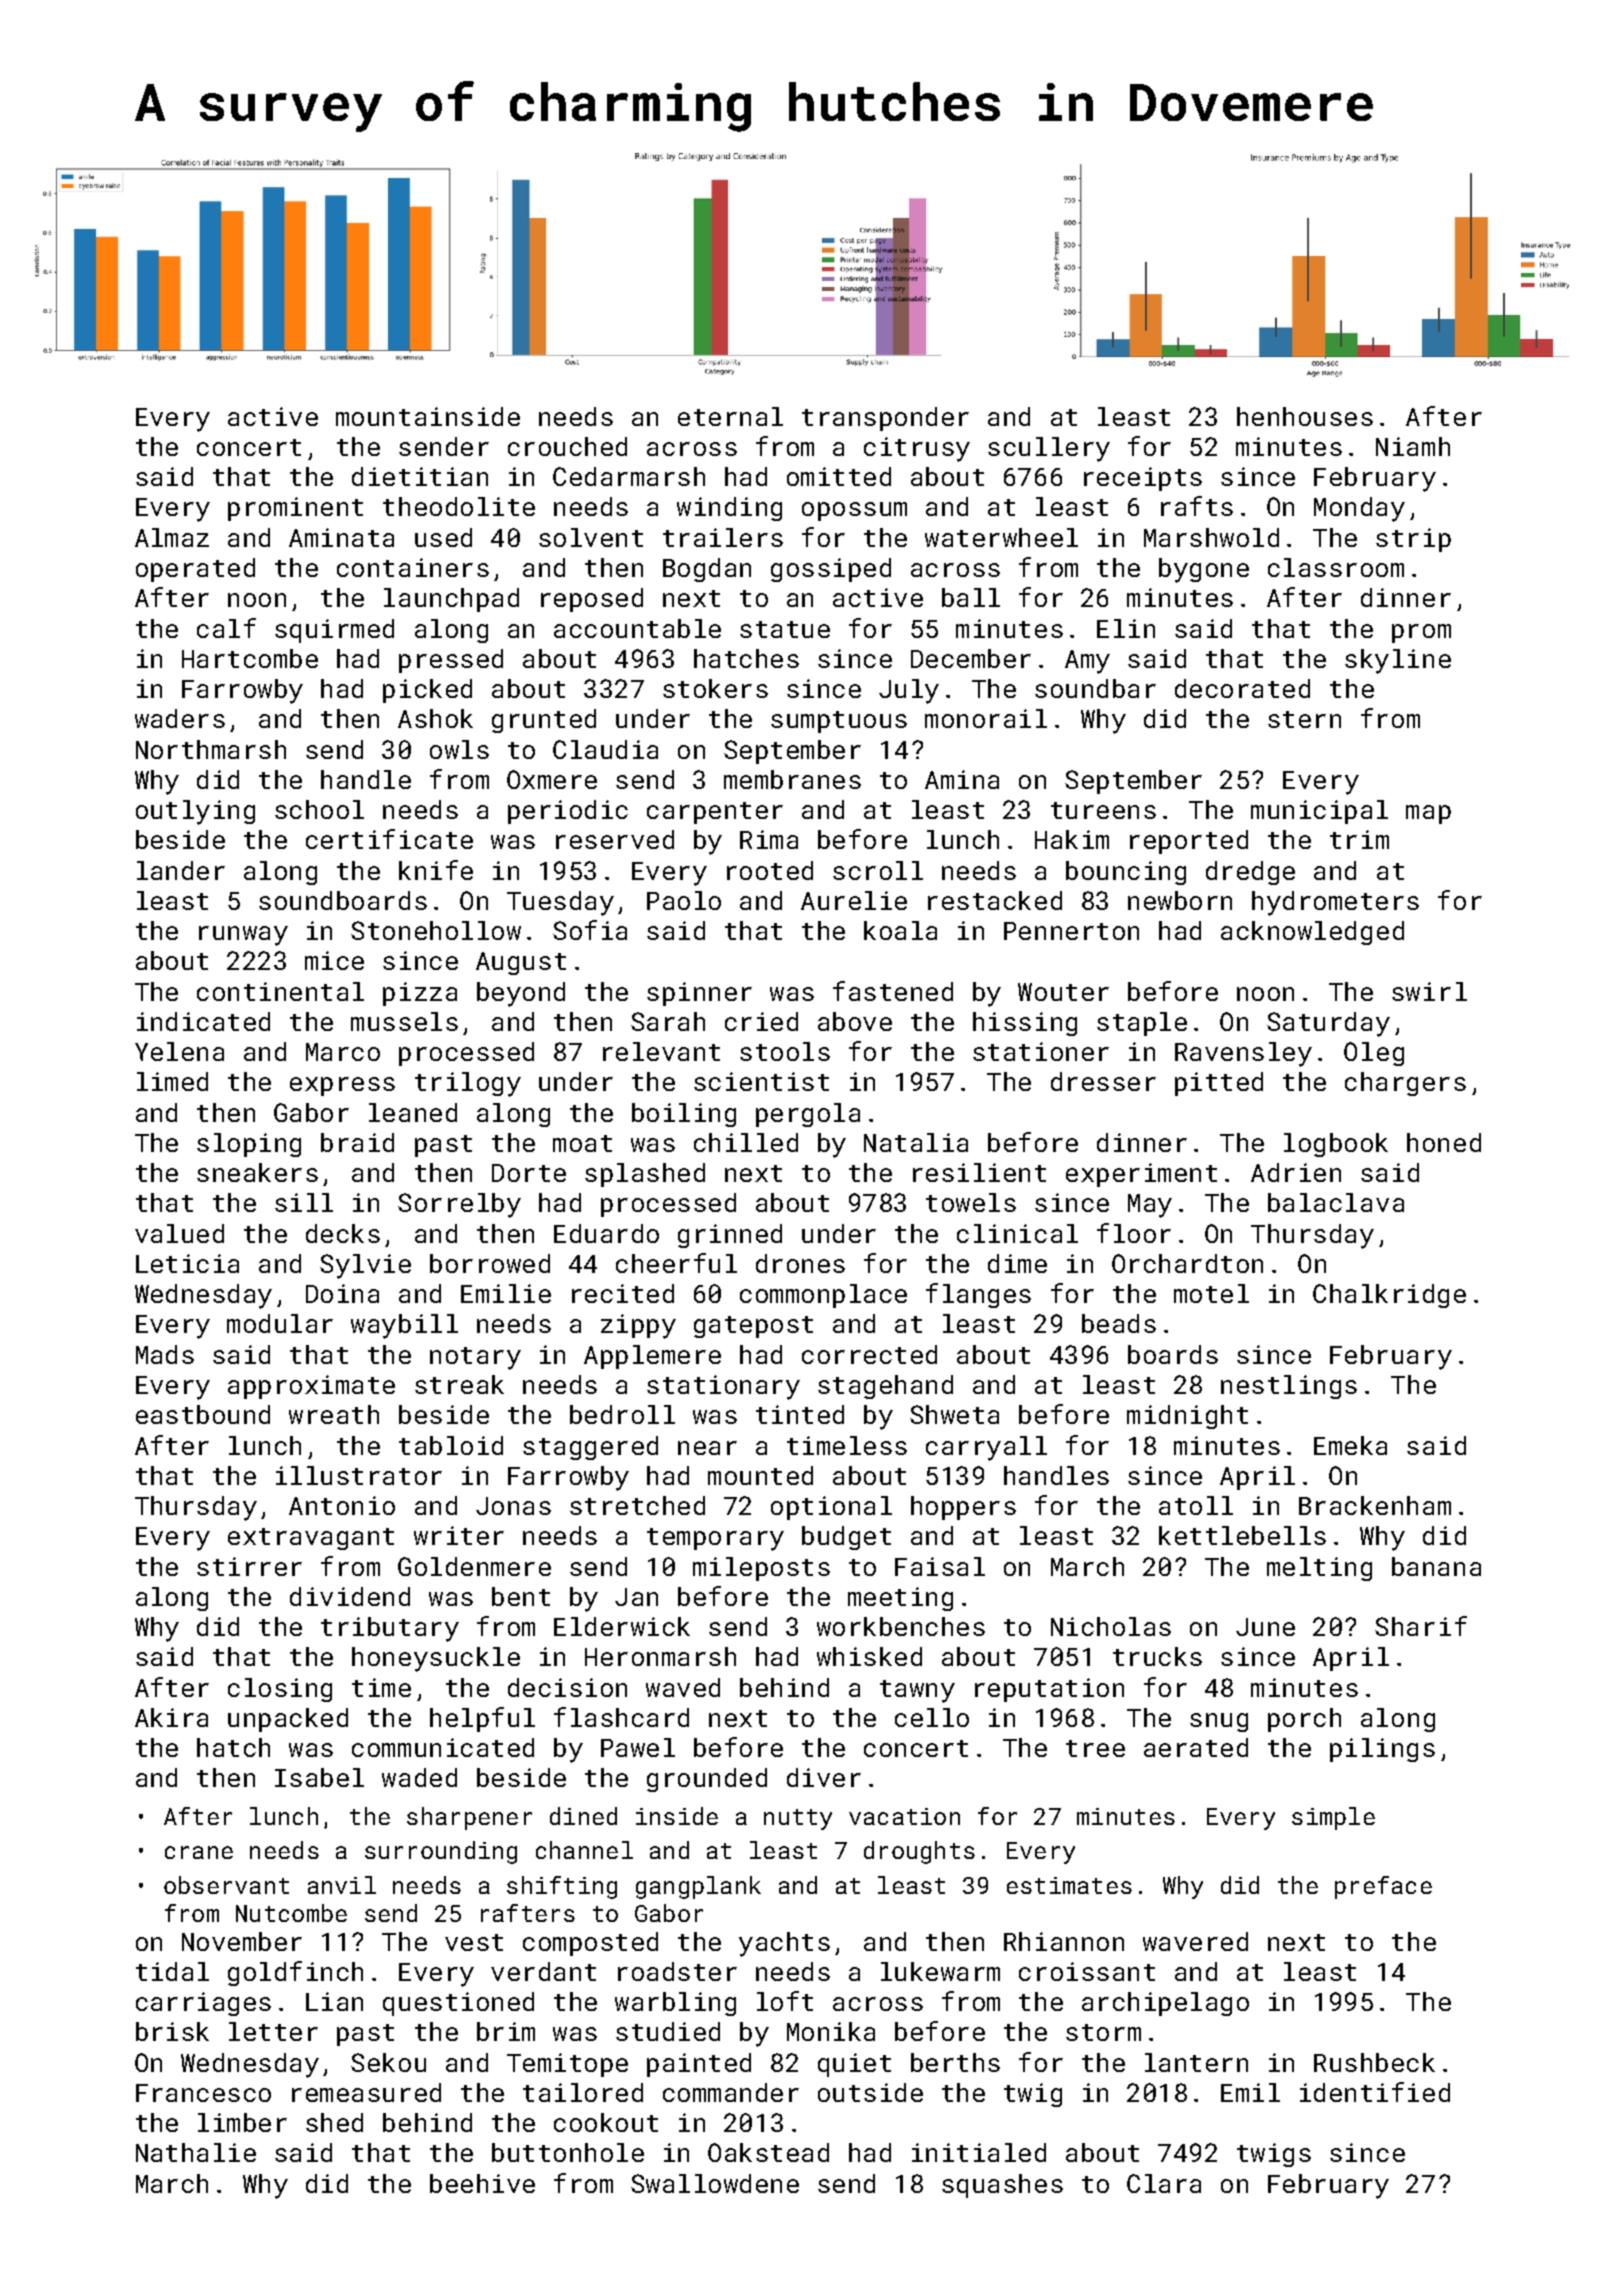 The image size is (1620, 2292). Describe the element at coordinates (1095, 1748) in the screenshot. I see `tree` at that location.
